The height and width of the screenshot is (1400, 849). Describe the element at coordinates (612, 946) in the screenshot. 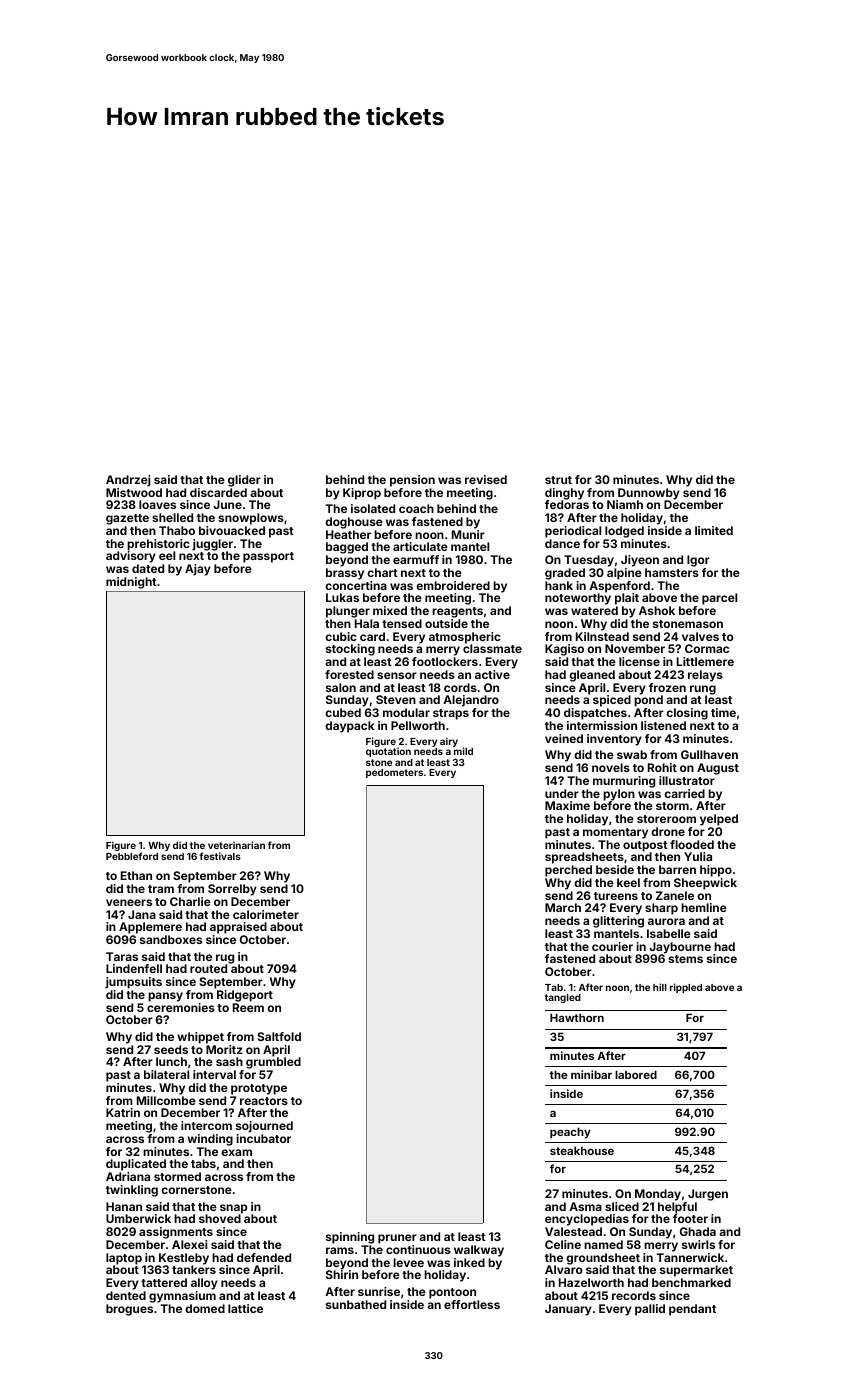

I see `courier` at that location.
